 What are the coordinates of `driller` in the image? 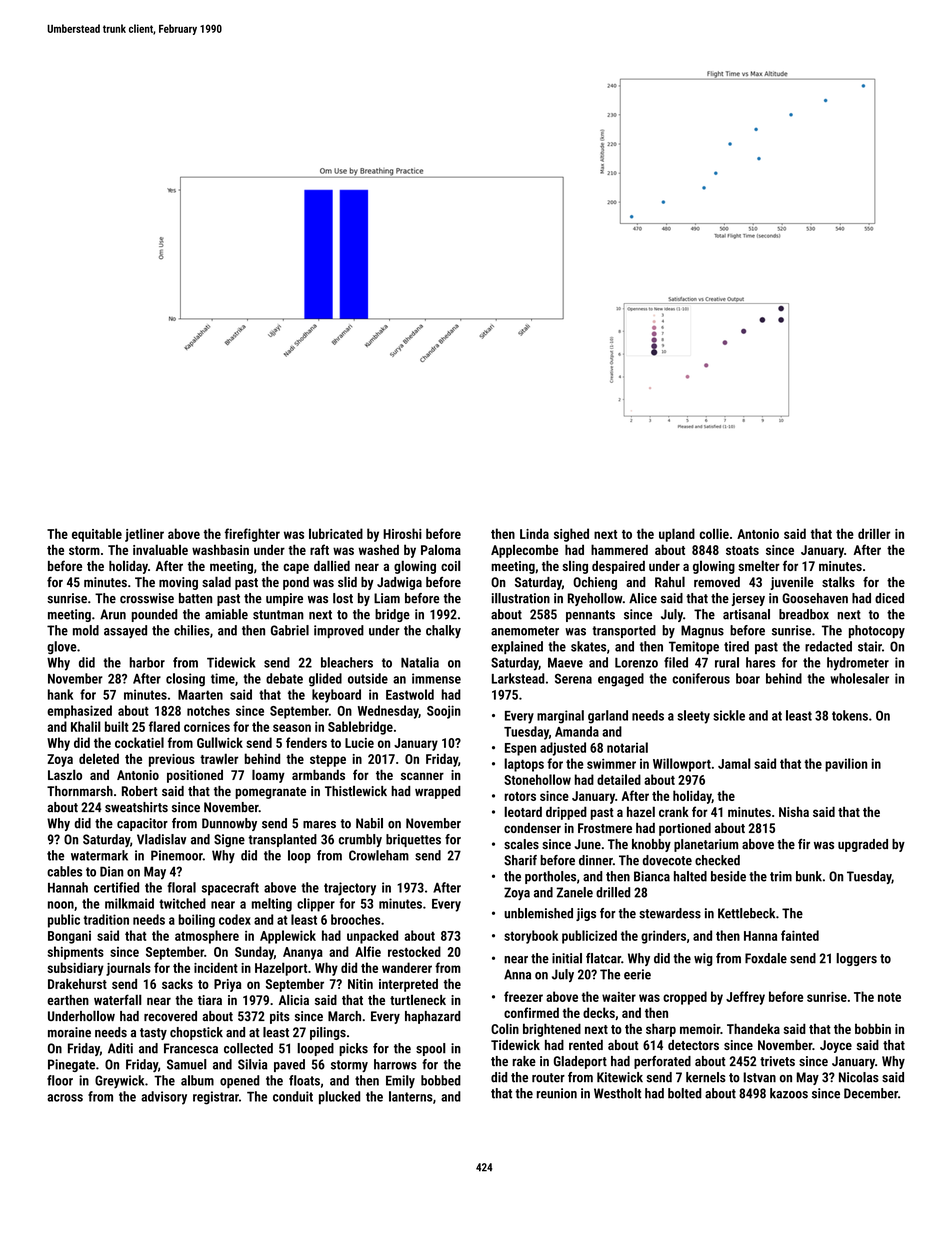 It's located at (874, 533).
